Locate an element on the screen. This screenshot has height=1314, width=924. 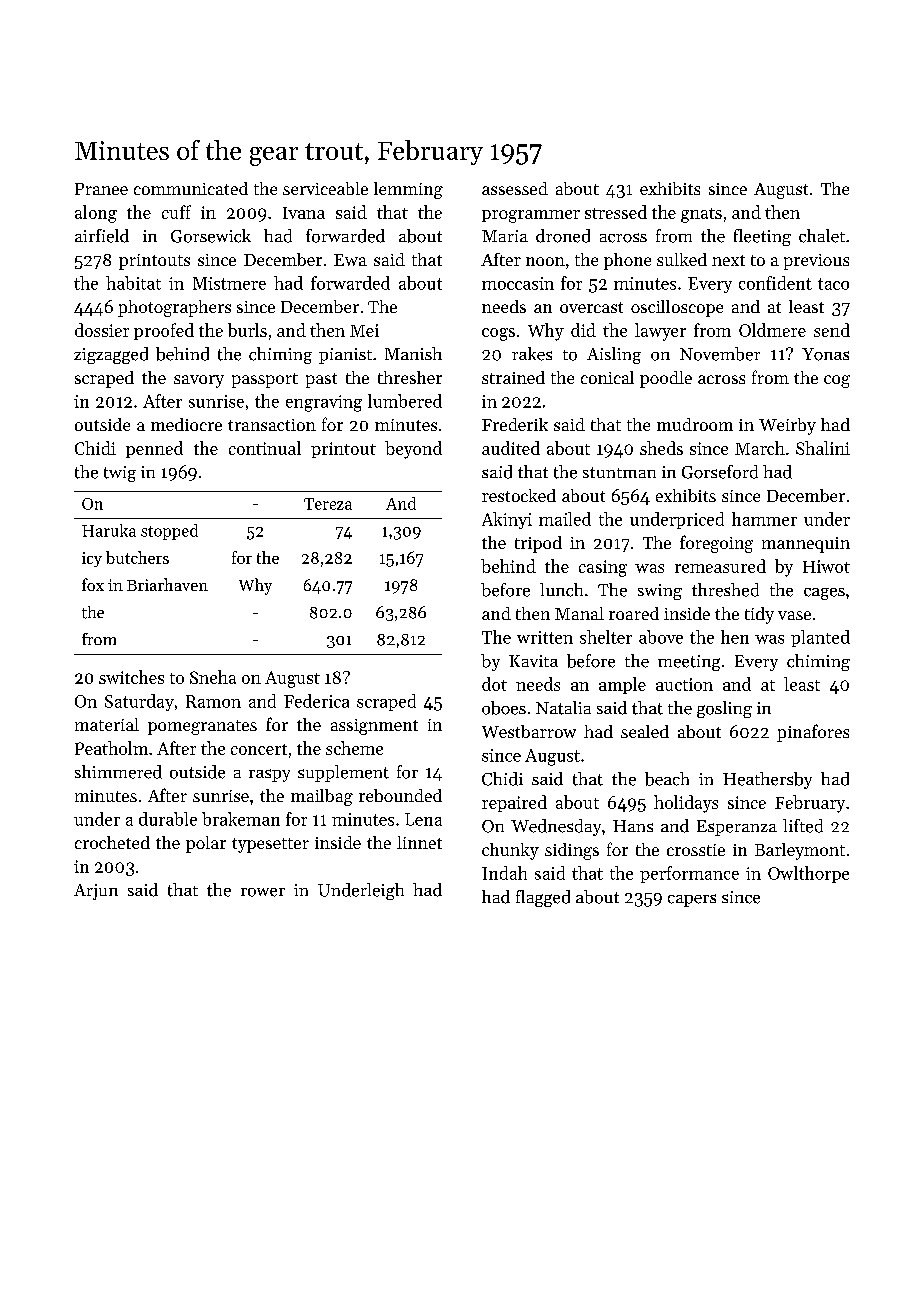
beyond is located at coordinates (413, 450).
